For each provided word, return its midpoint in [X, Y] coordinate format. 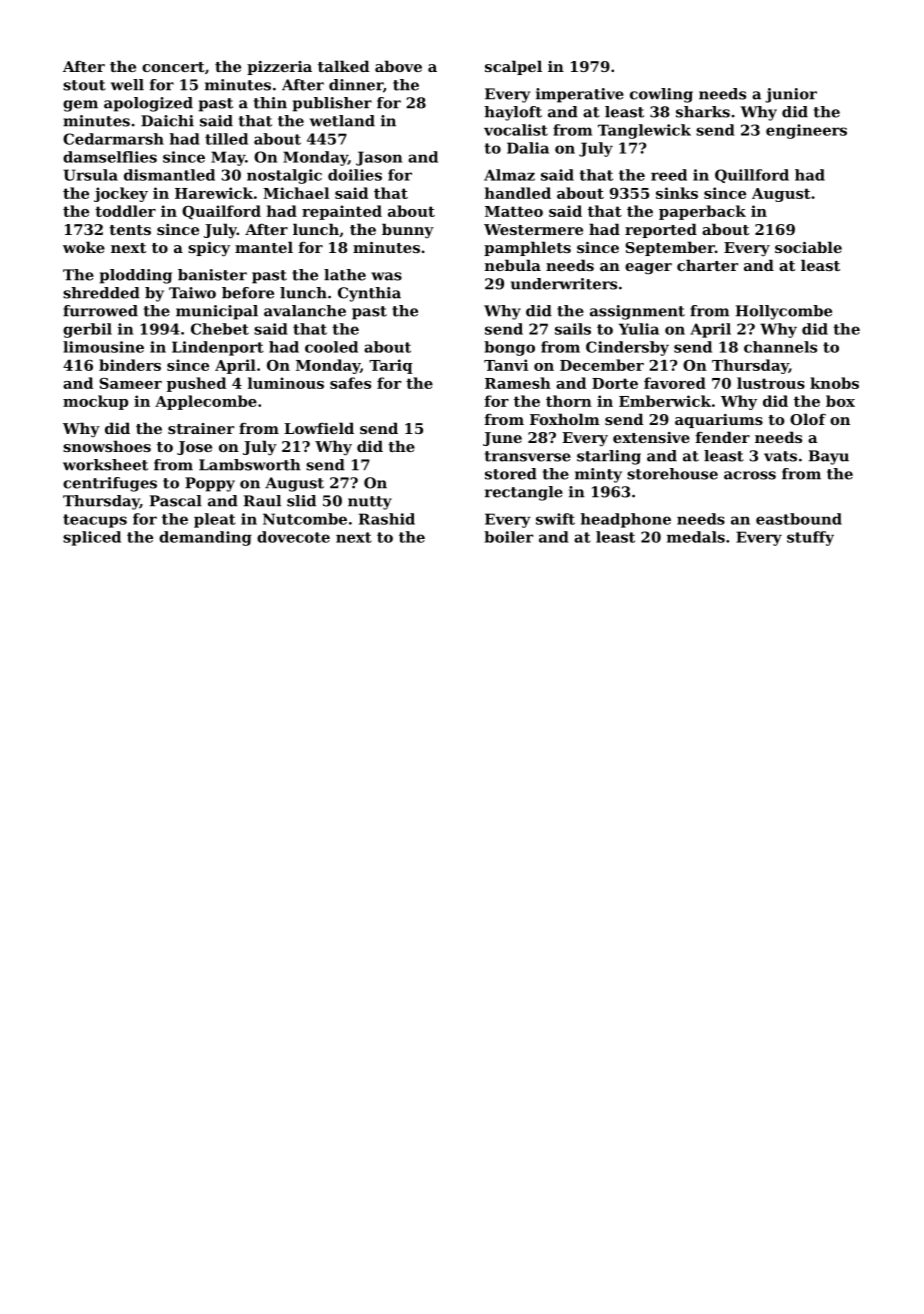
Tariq [390, 366]
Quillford [752, 176]
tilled [226, 139]
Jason [379, 158]
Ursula [90, 175]
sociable [808, 247]
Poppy [210, 484]
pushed [196, 384]
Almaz [509, 175]
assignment [637, 312]
